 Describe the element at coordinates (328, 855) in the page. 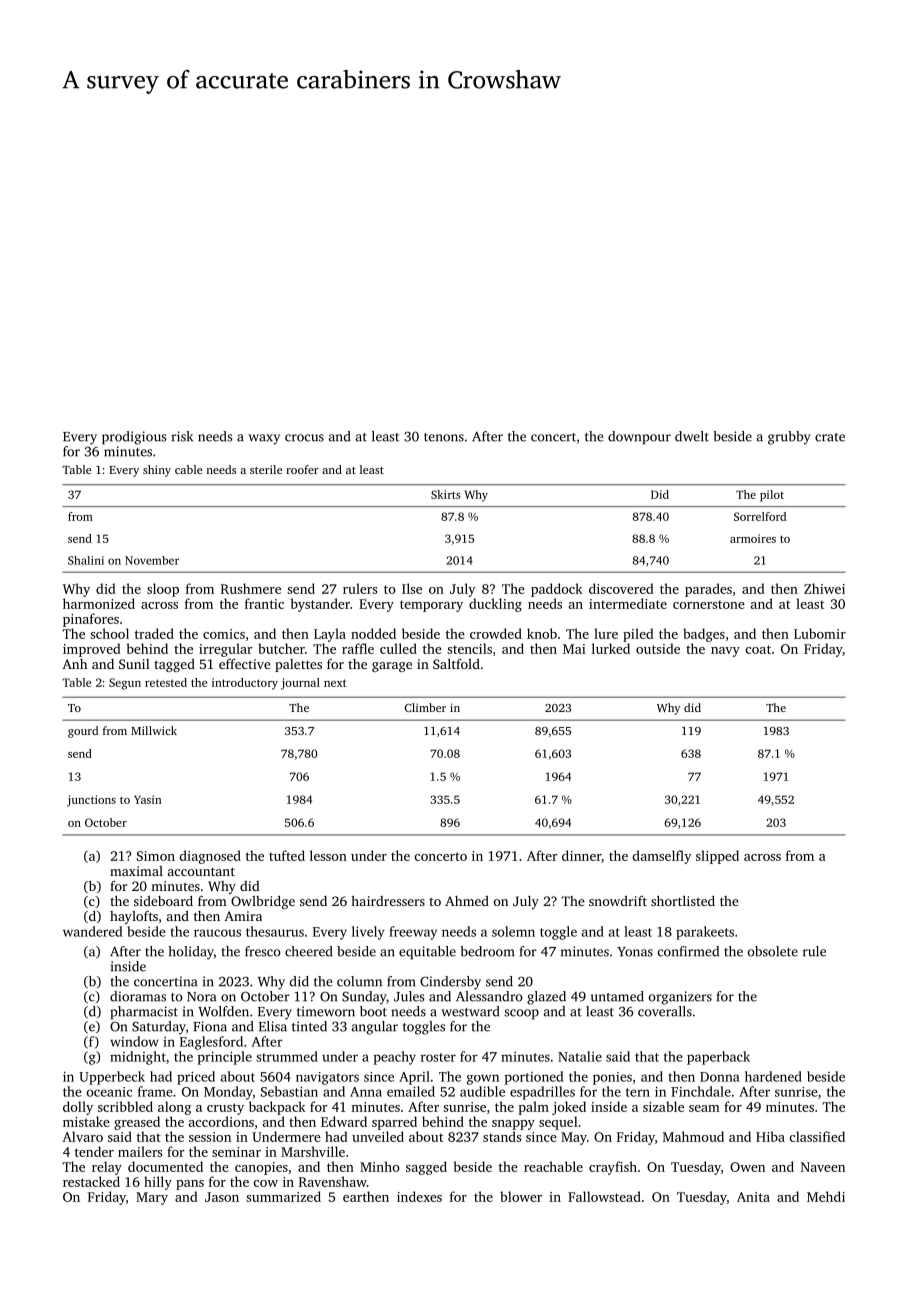

I see `lesson` at that location.
